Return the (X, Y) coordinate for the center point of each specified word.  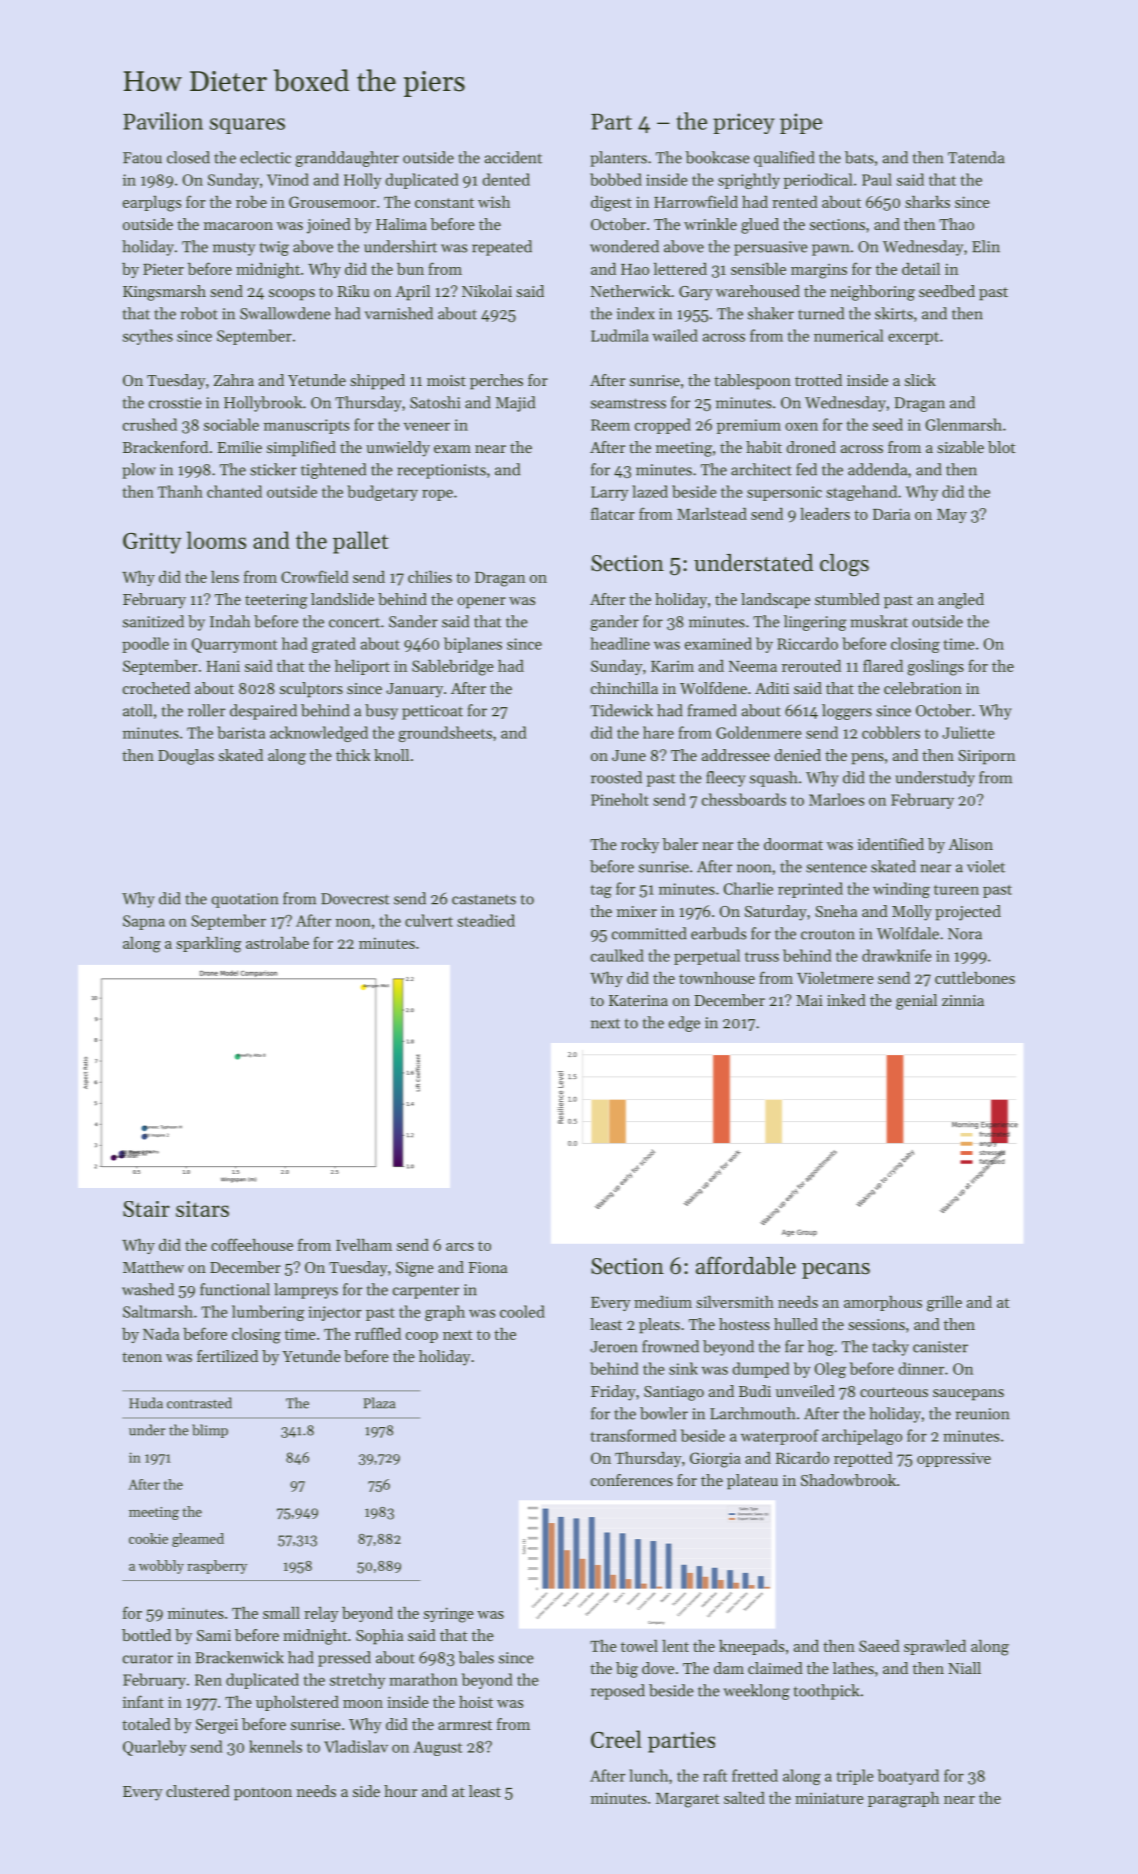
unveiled (805, 1391)
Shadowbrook (848, 1480)
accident (513, 157)
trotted (818, 380)
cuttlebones (975, 978)
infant (143, 1701)
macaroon (238, 226)
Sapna (144, 922)
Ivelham (364, 1245)
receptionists (441, 471)
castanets (484, 899)
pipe (801, 123)
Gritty (152, 543)
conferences (632, 1480)
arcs (460, 1247)
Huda (146, 1403)
